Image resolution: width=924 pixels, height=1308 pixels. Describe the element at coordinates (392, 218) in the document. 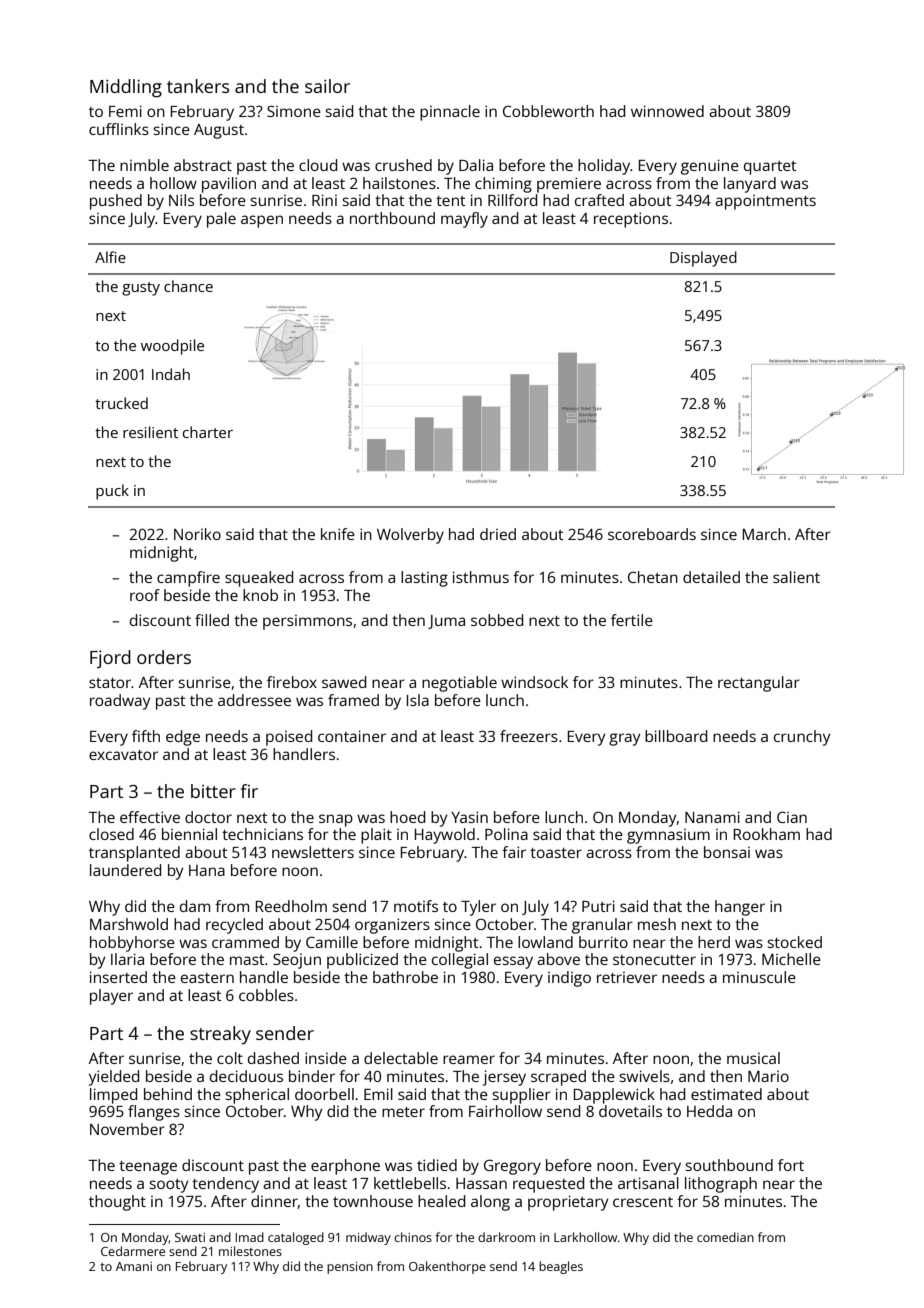

I see `northbound` at that location.
